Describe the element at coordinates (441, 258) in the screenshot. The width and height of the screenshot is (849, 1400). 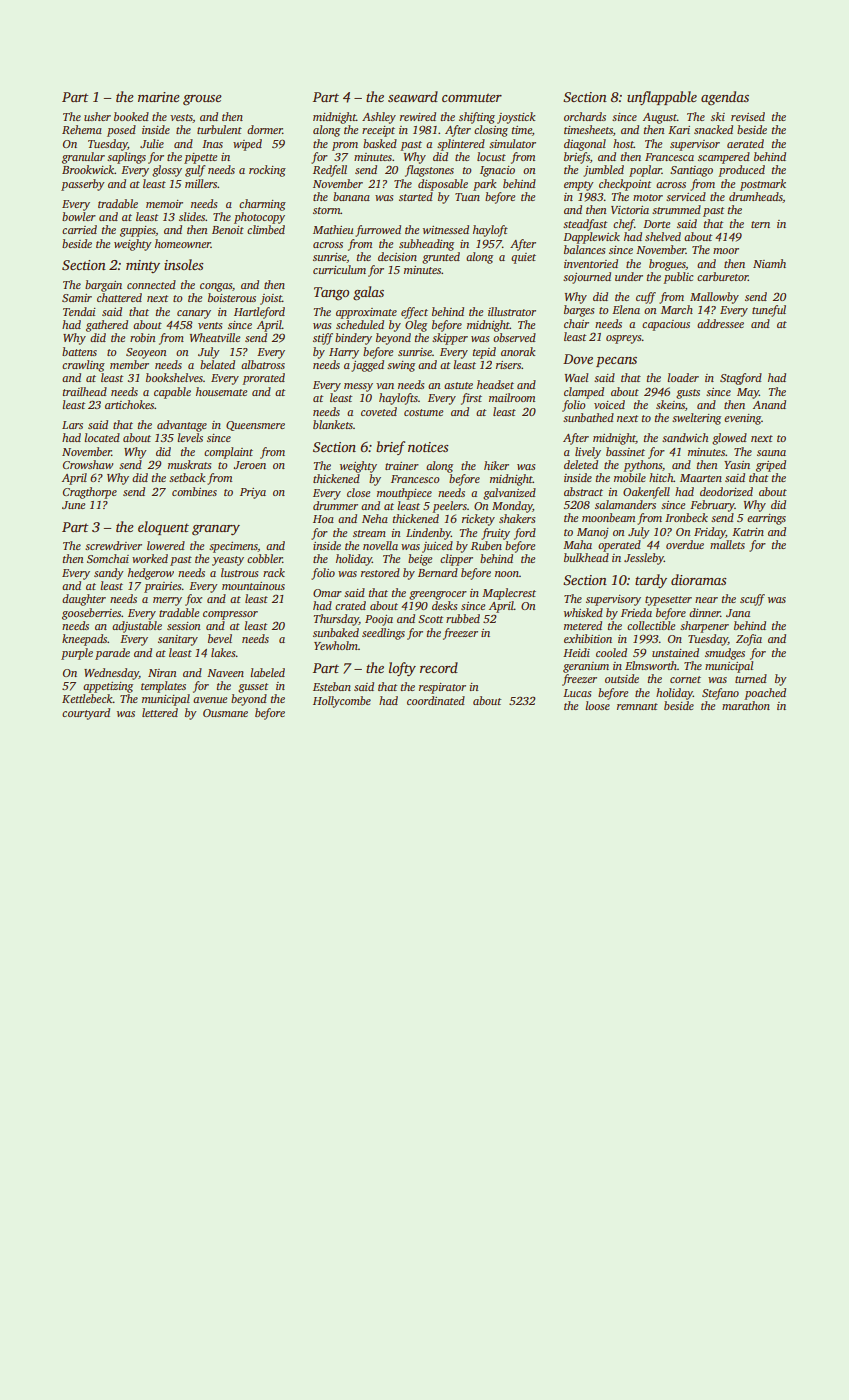
I see `grunted` at that location.
